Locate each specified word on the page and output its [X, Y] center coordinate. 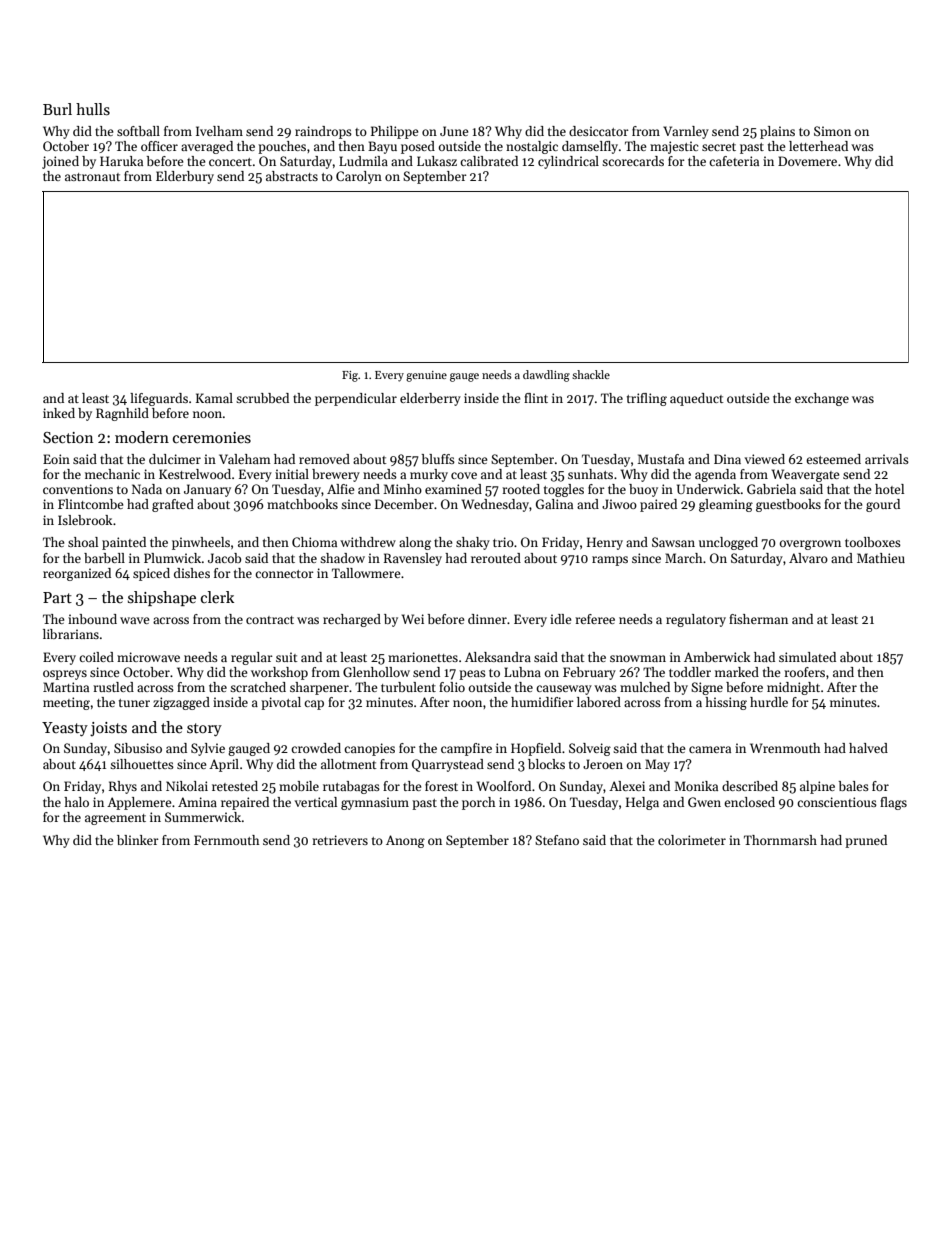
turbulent [408, 687]
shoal [83, 542]
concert [230, 162]
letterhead [818, 146]
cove [464, 475]
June [454, 131]
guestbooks [788, 505]
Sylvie [208, 749]
